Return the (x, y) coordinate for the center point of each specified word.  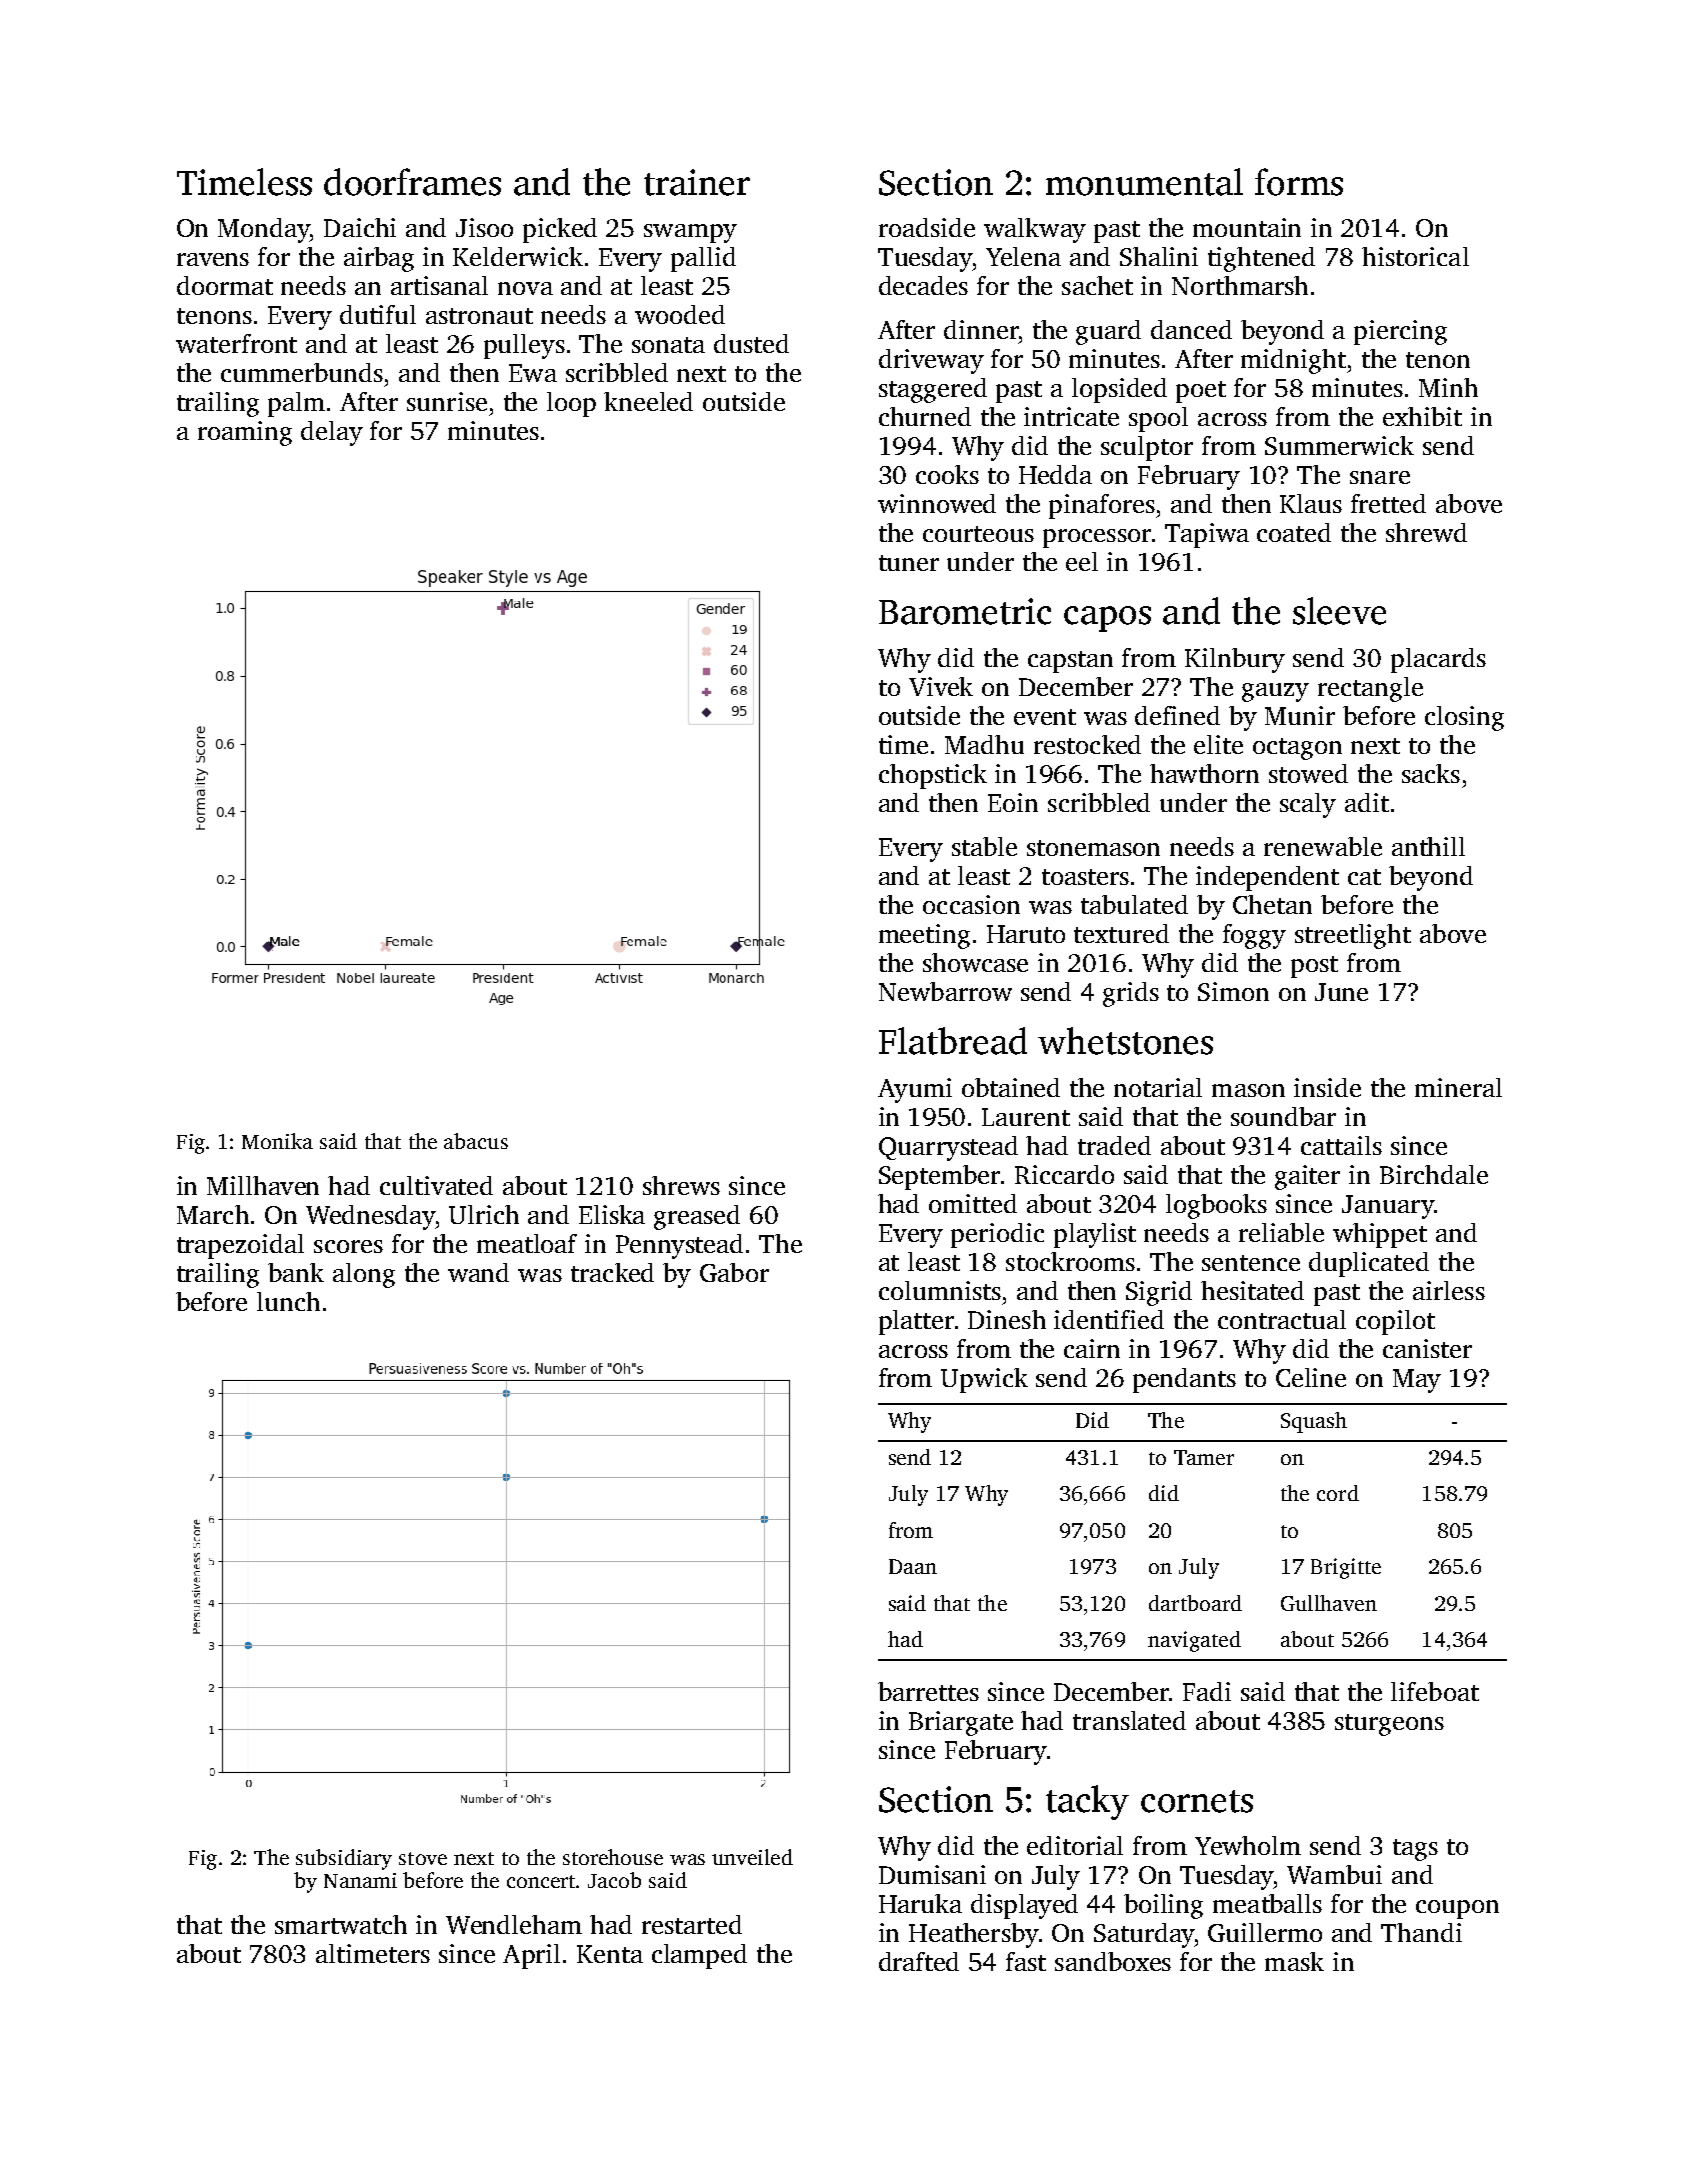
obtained (1011, 1087)
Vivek (941, 686)
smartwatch (341, 1924)
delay (332, 433)
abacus (476, 1141)
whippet (1380, 1235)
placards (1438, 660)
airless (1449, 1290)
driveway (931, 361)
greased (697, 1217)
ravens (213, 259)
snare (1380, 477)
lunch (288, 1301)
